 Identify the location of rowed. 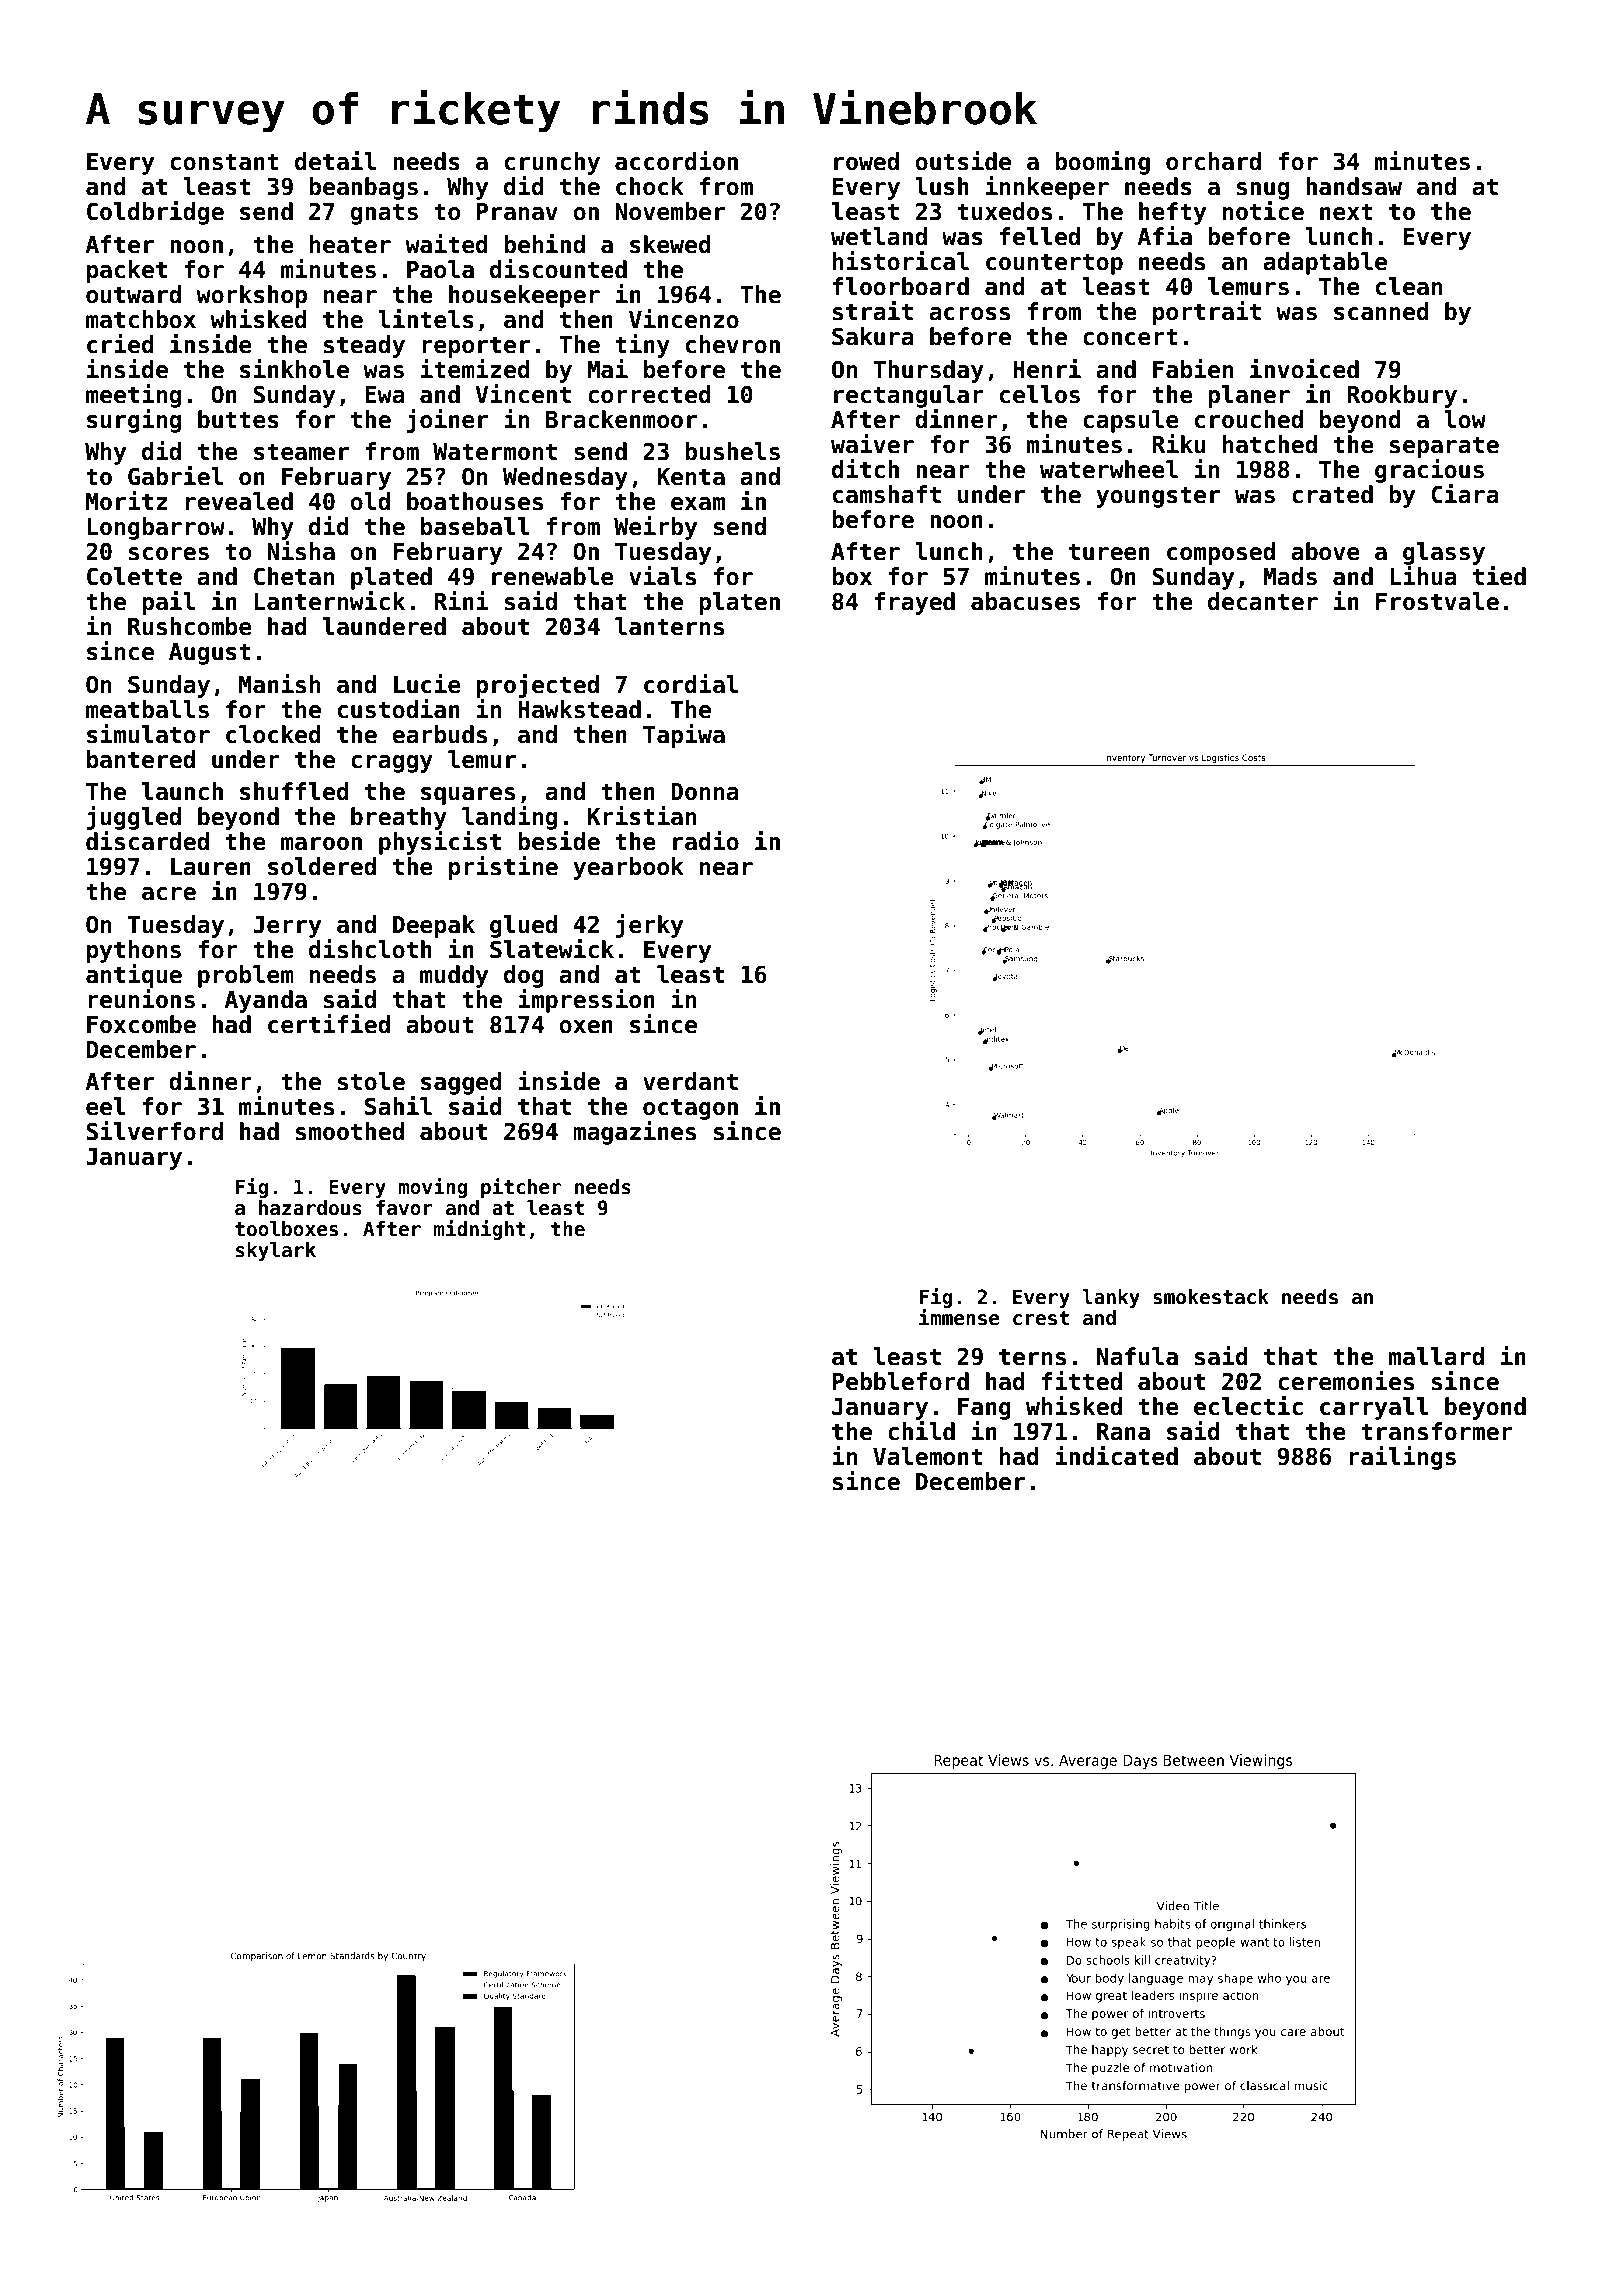
(866, 161).
